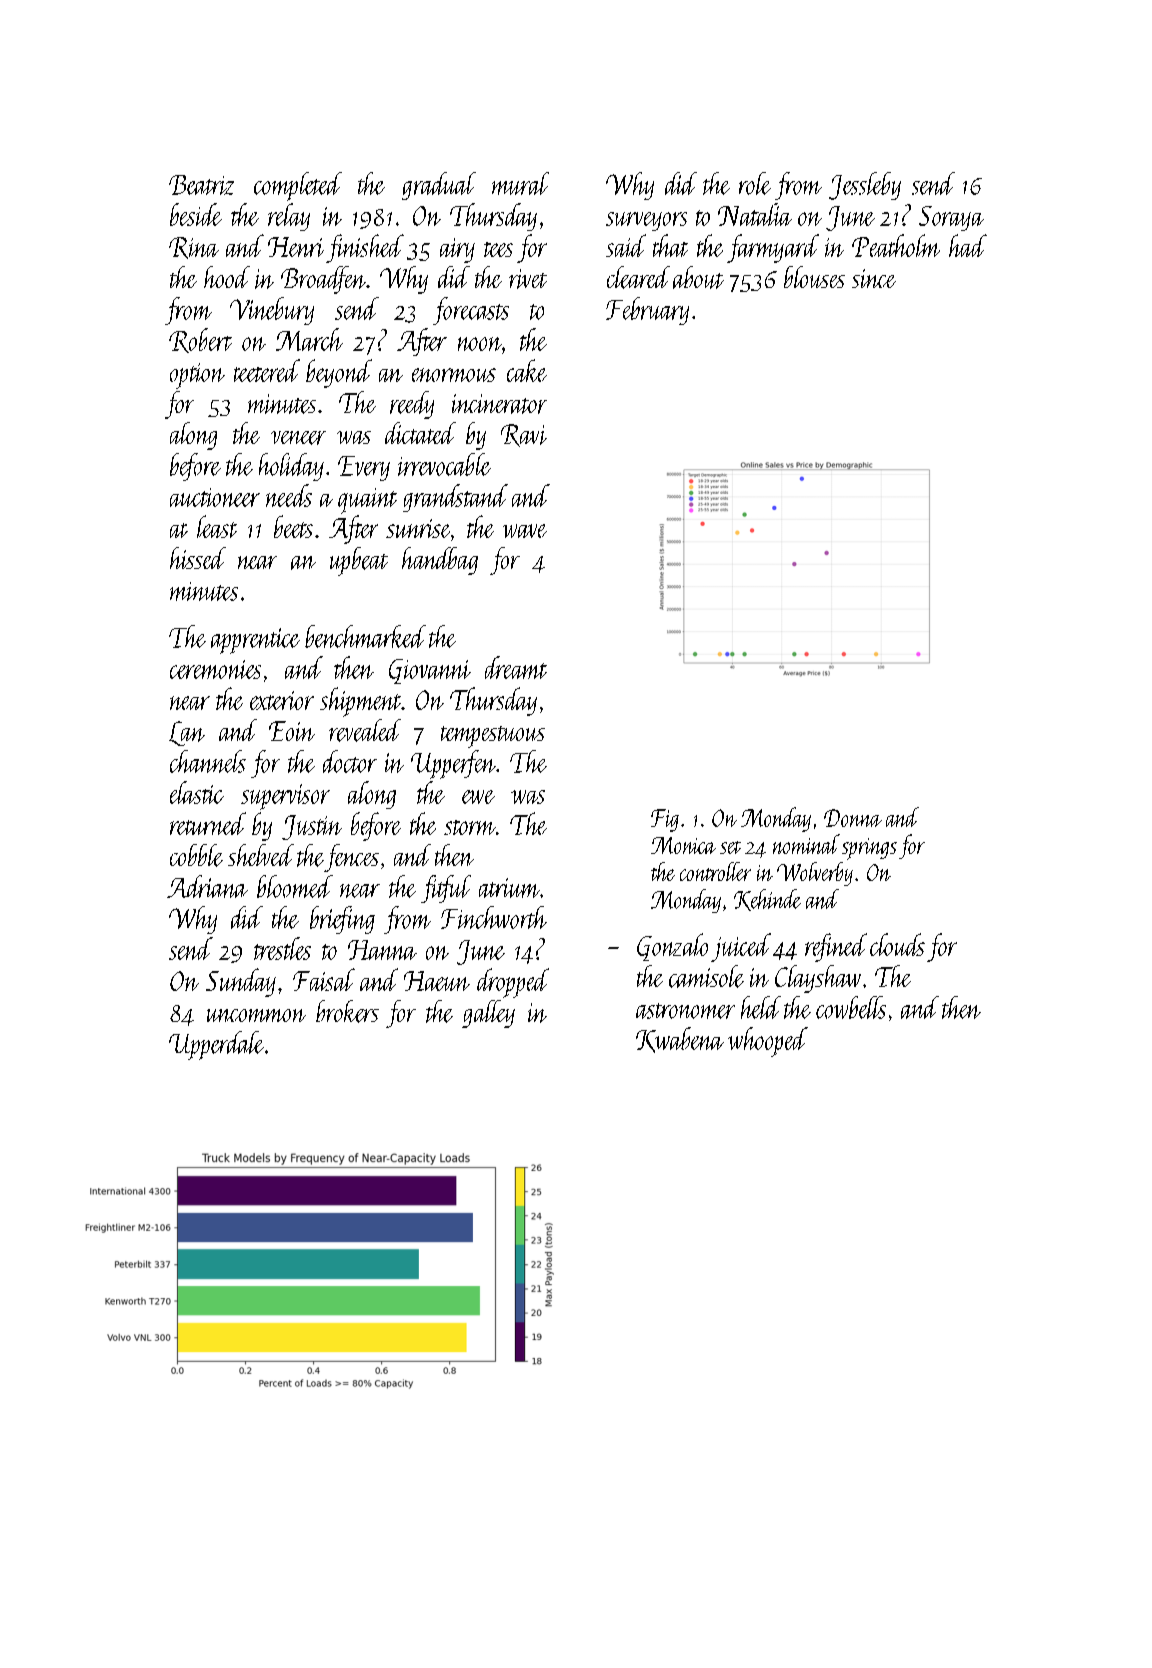  I want to click on apprentice, so click(255, 641).
